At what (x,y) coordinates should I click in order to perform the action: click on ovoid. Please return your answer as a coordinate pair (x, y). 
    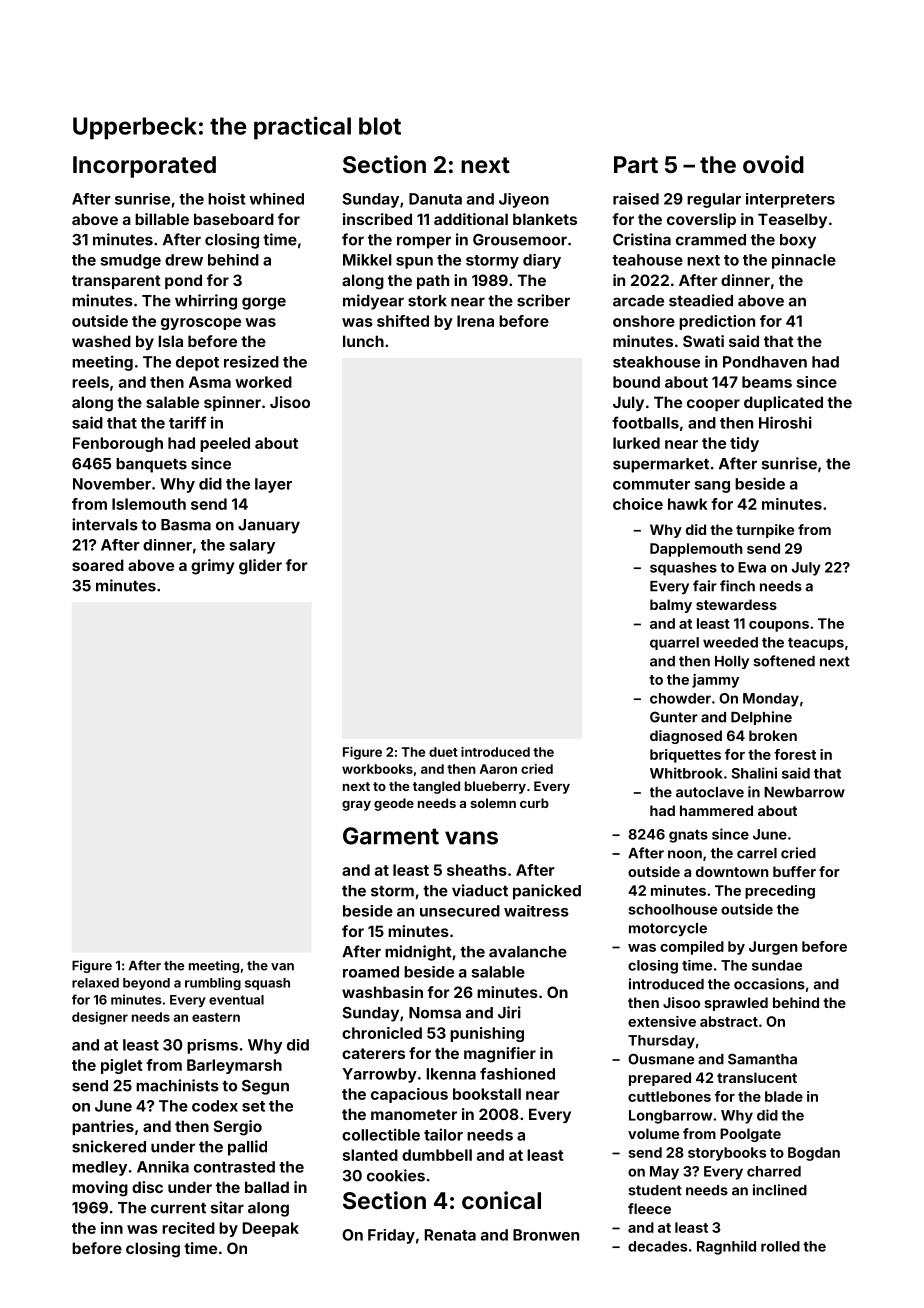
    Looking at the image, I should click on (773, 164).
